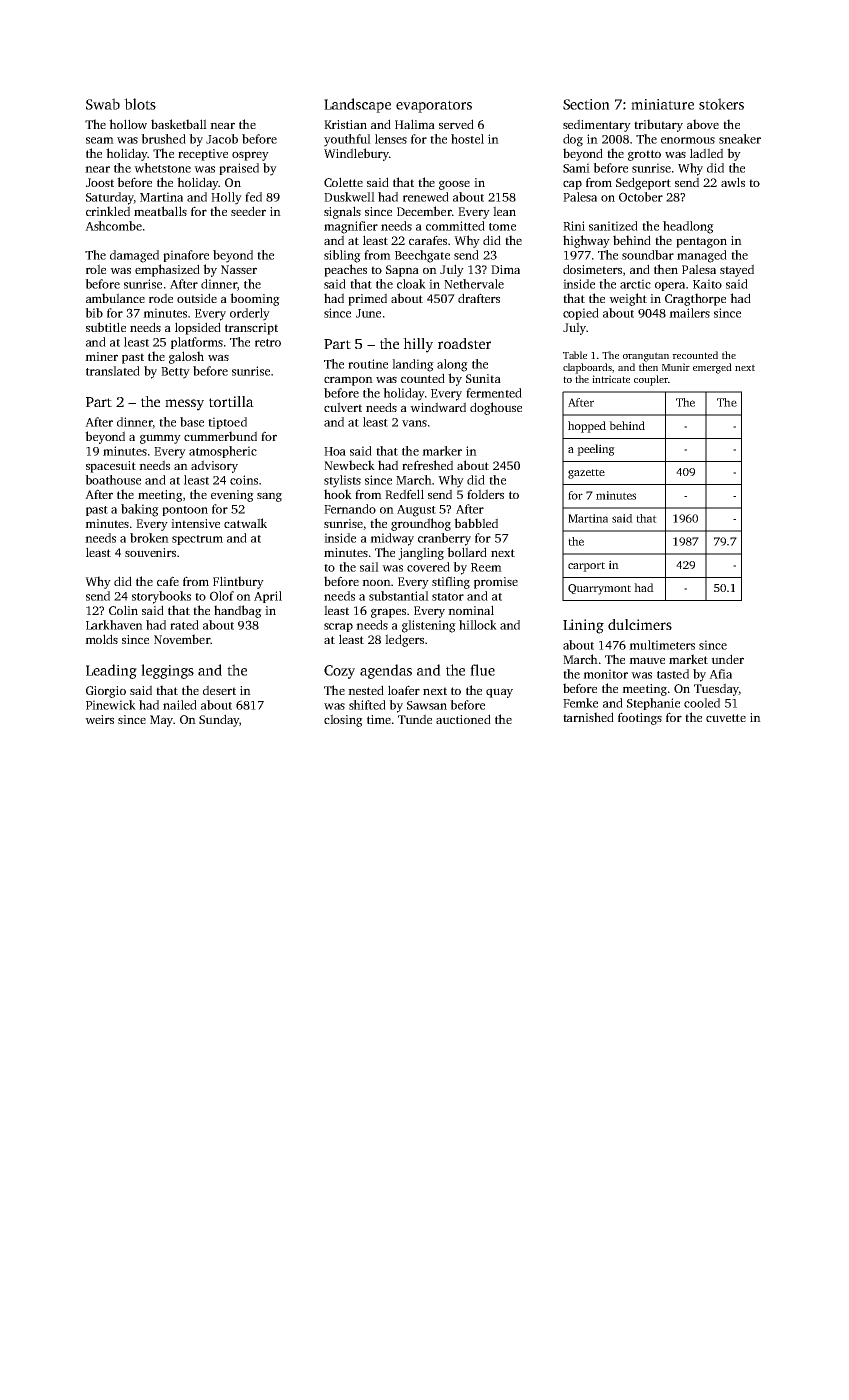  What do you see at coordinates (662, 104) in the page?
I see `miniature` at bounding box center [662, 104].
